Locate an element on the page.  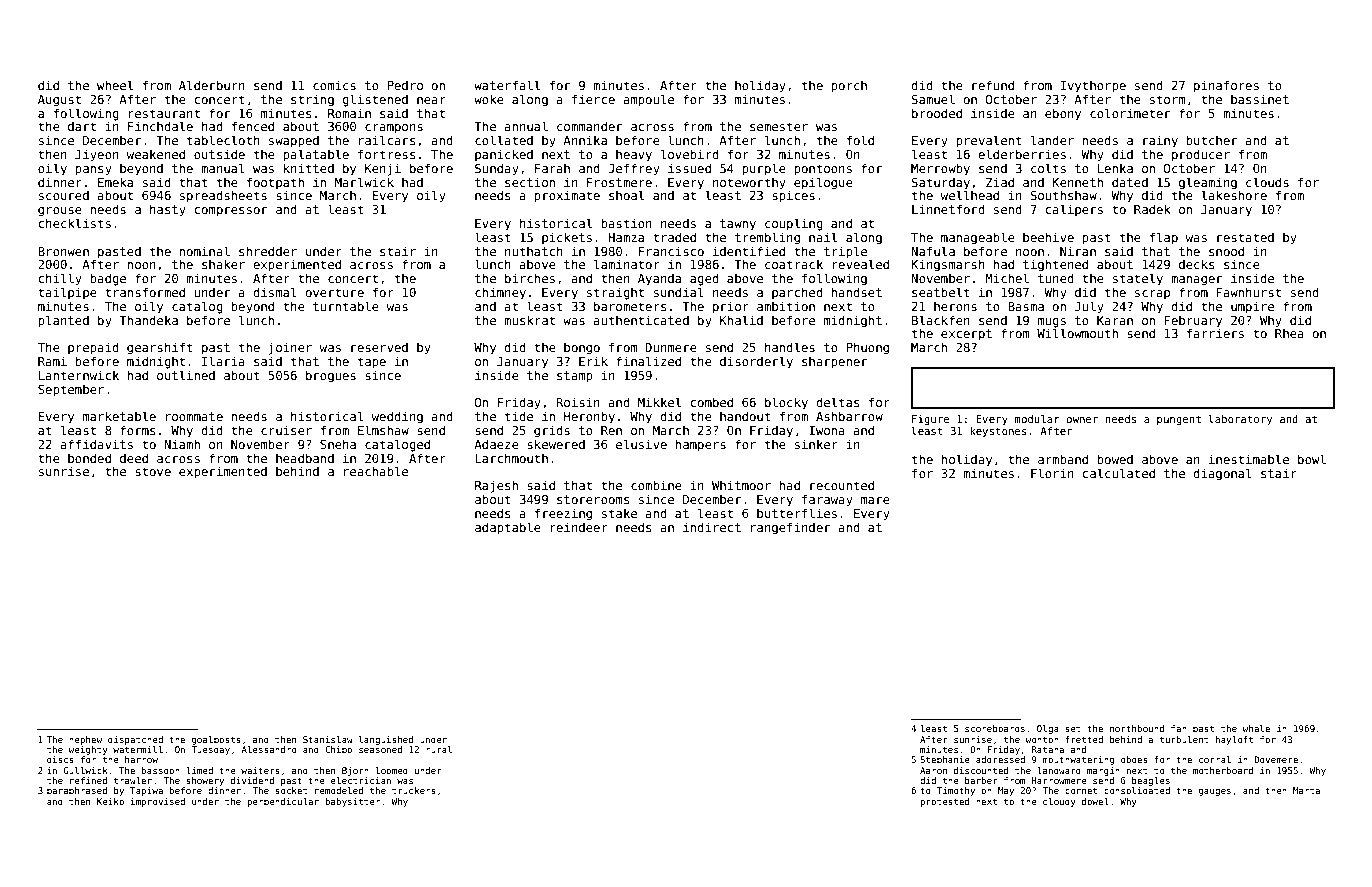
bassinet is located at coordinates (1260, 99).
